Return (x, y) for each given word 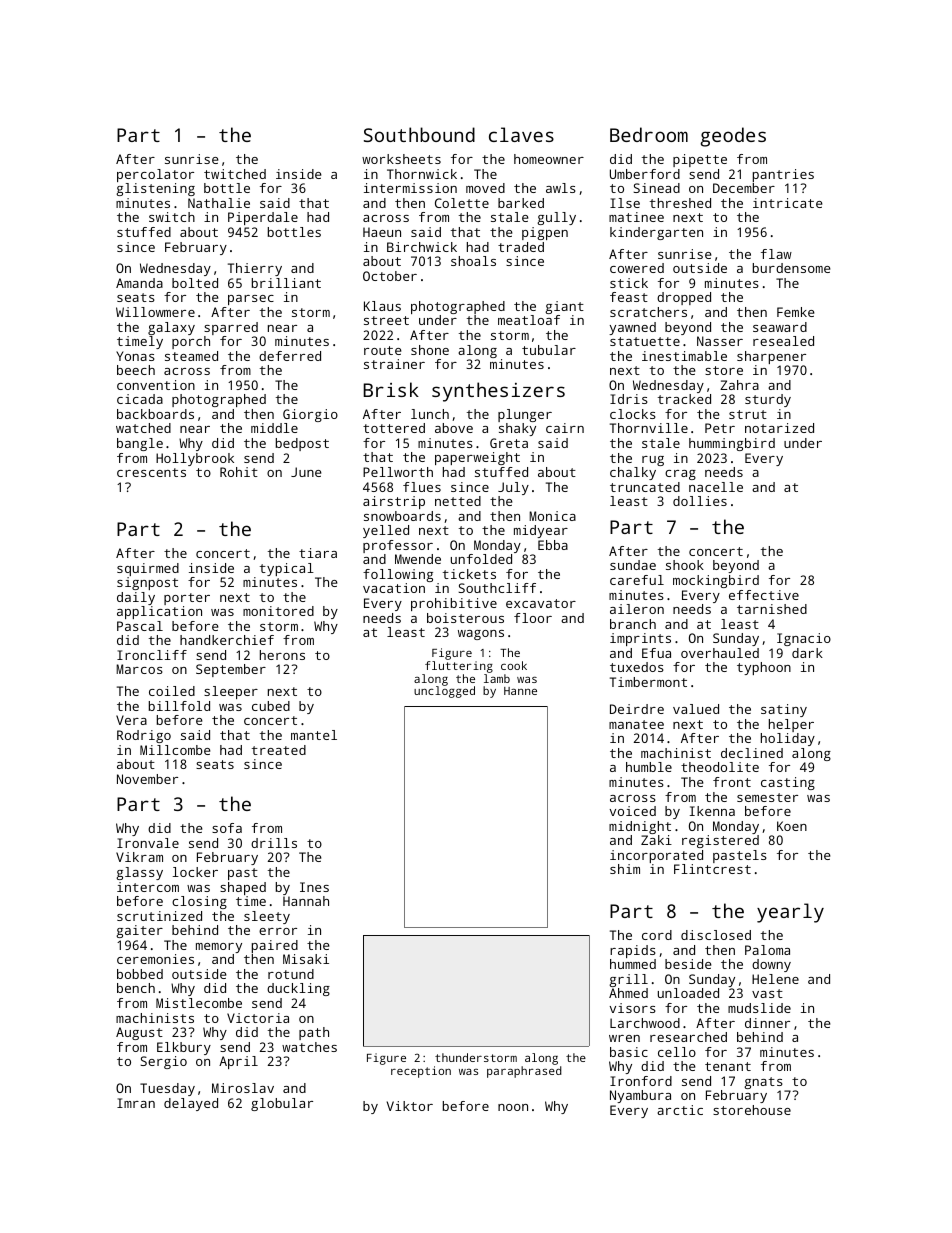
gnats (763, 1083)
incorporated (656, 856)
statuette (645, 341)
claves (521, 134)
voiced (633, 811)
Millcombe (175, 750)
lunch (430, 414)
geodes (733, 137)
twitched (235, 174)
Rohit (239, 472)
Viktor (410, 1106)
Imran (136, 1103)
